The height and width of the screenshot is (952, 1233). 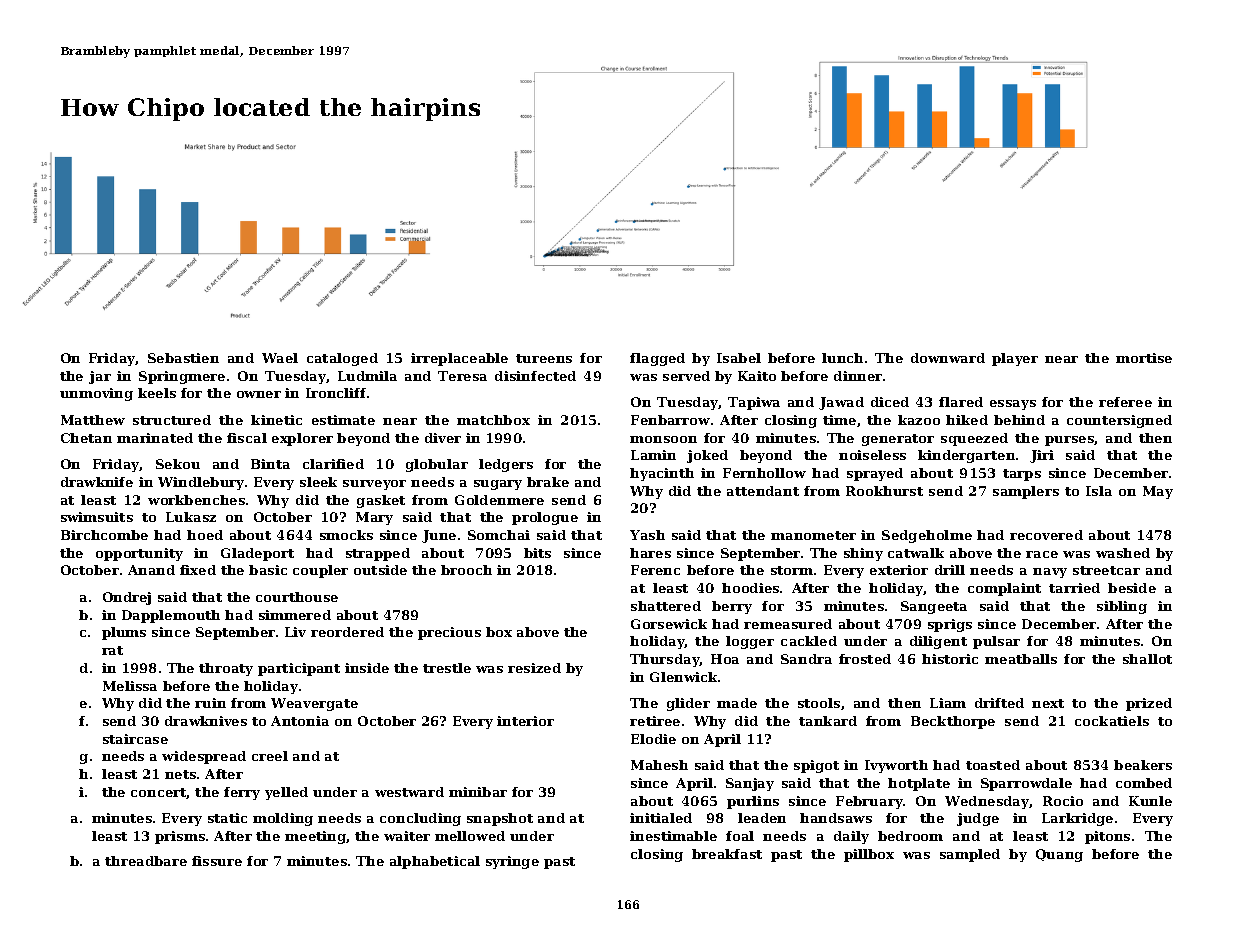 What do you see at coordinates (499, 500) in the screenshot?
I see `Goldenmere` at bounding box center [499, 500].
